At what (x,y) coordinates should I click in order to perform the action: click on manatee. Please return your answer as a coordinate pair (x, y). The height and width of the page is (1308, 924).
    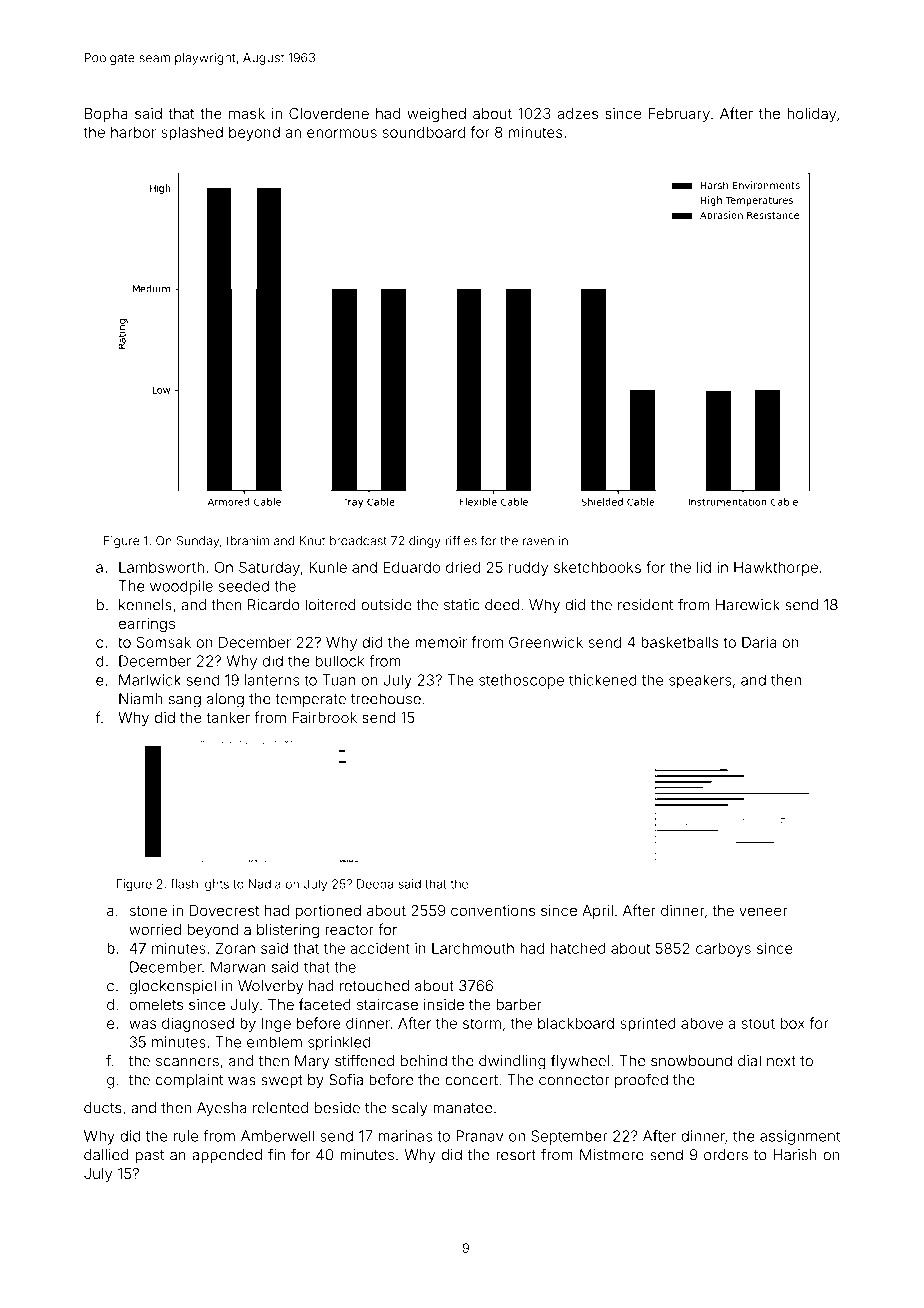
    Looking at the image, I should click on (462, 1108).
